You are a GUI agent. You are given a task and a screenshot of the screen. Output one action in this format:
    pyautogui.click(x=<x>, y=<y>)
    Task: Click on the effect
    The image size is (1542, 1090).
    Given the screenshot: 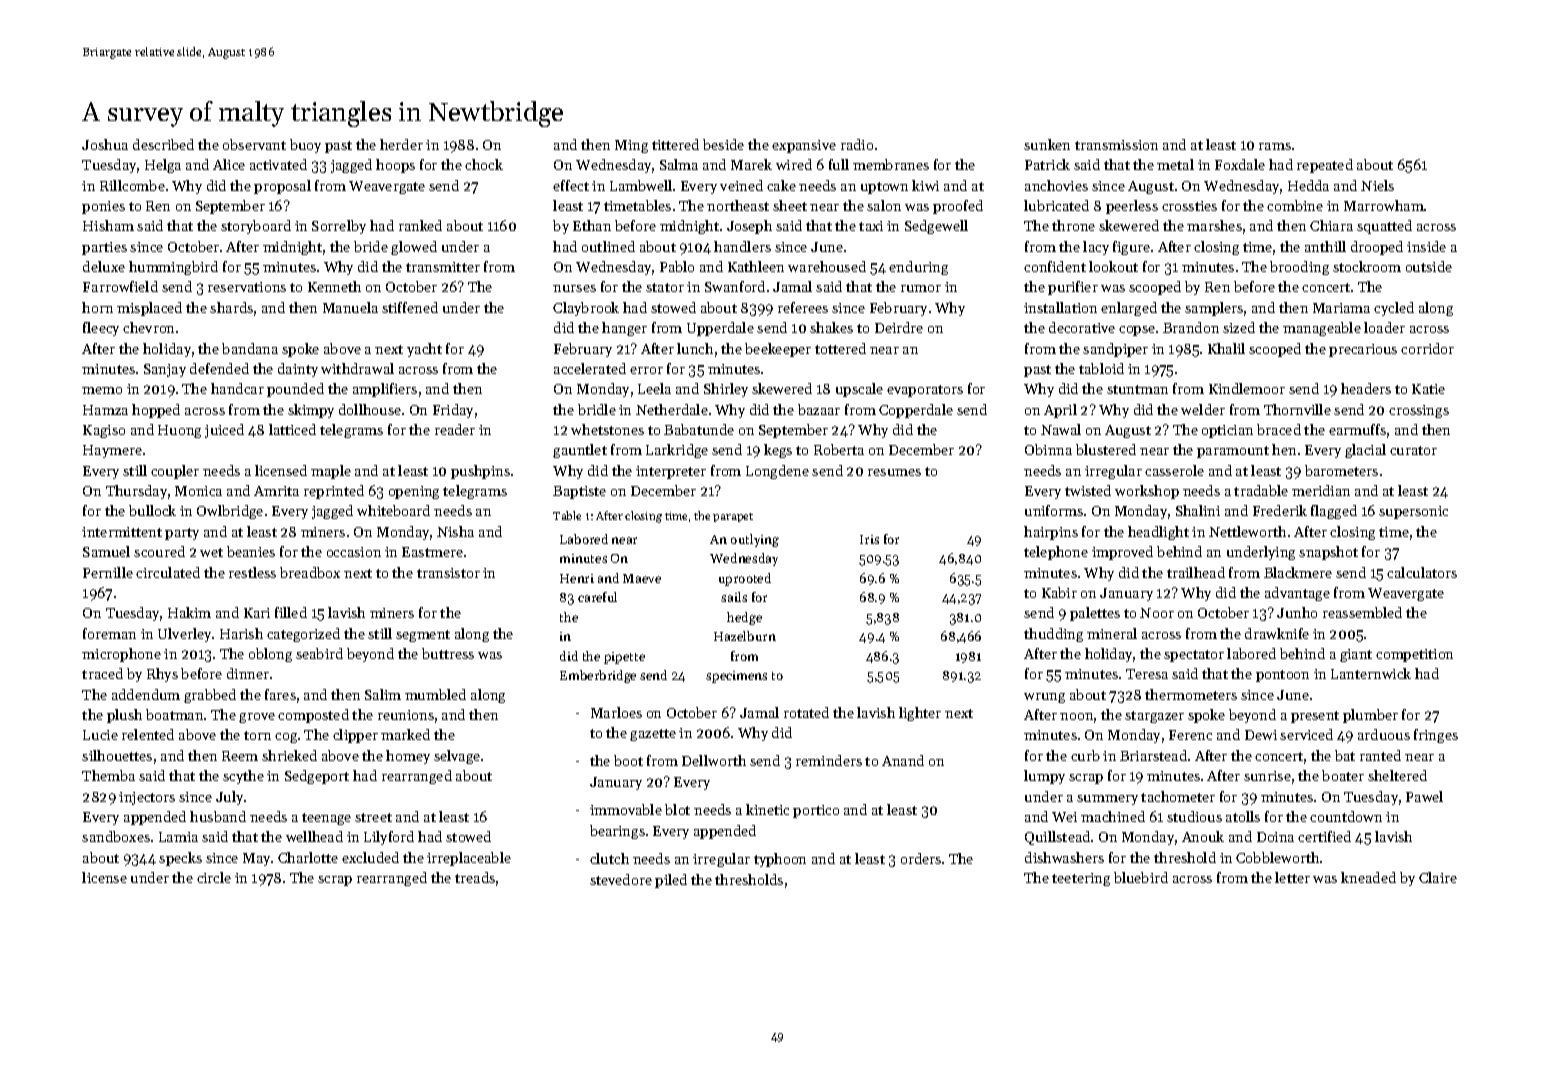 What is the action you would take?
    pyautogui.click(x=571, y=185)
